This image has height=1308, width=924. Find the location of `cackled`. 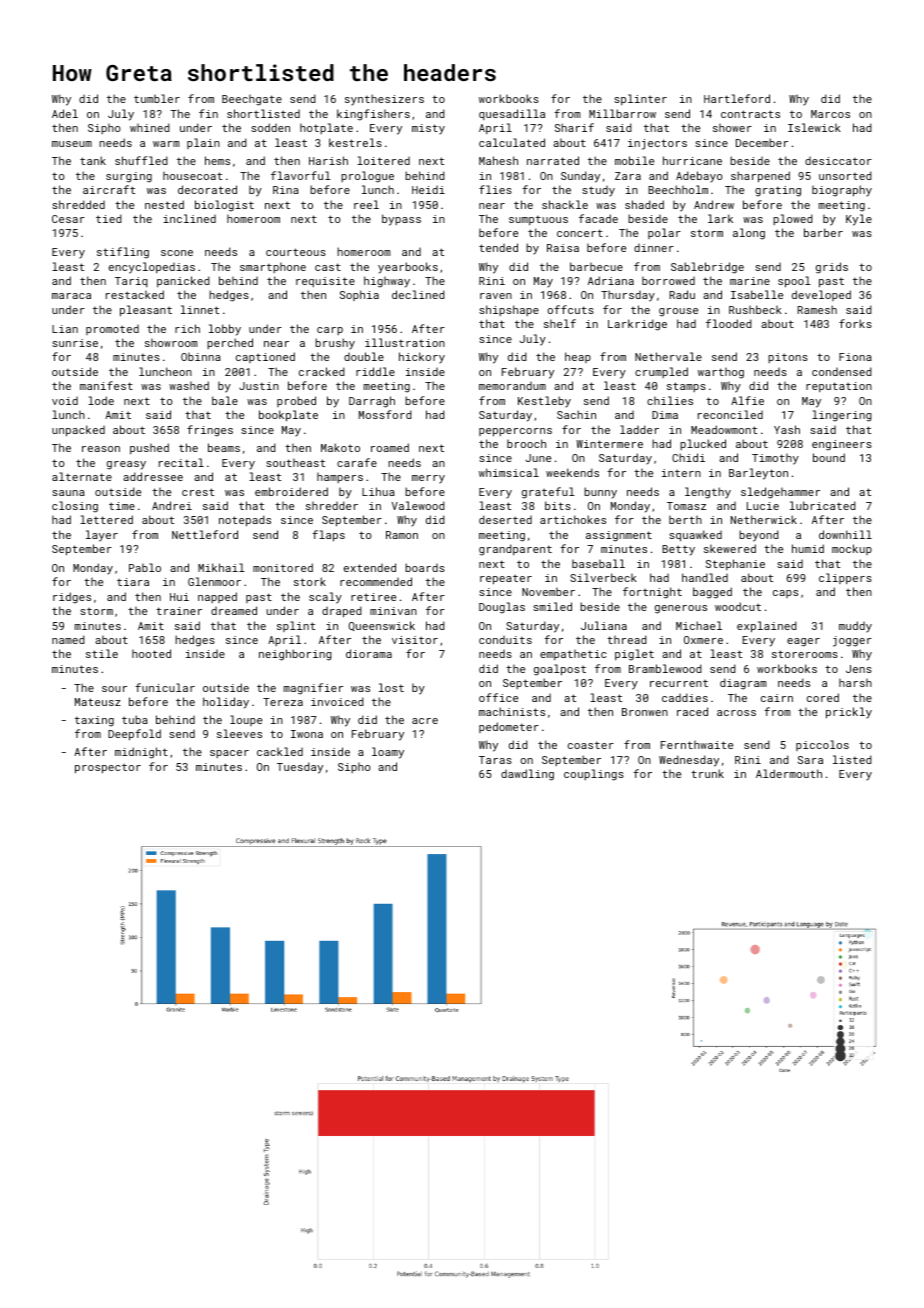

cackled is located at coordinates (280, 751).
